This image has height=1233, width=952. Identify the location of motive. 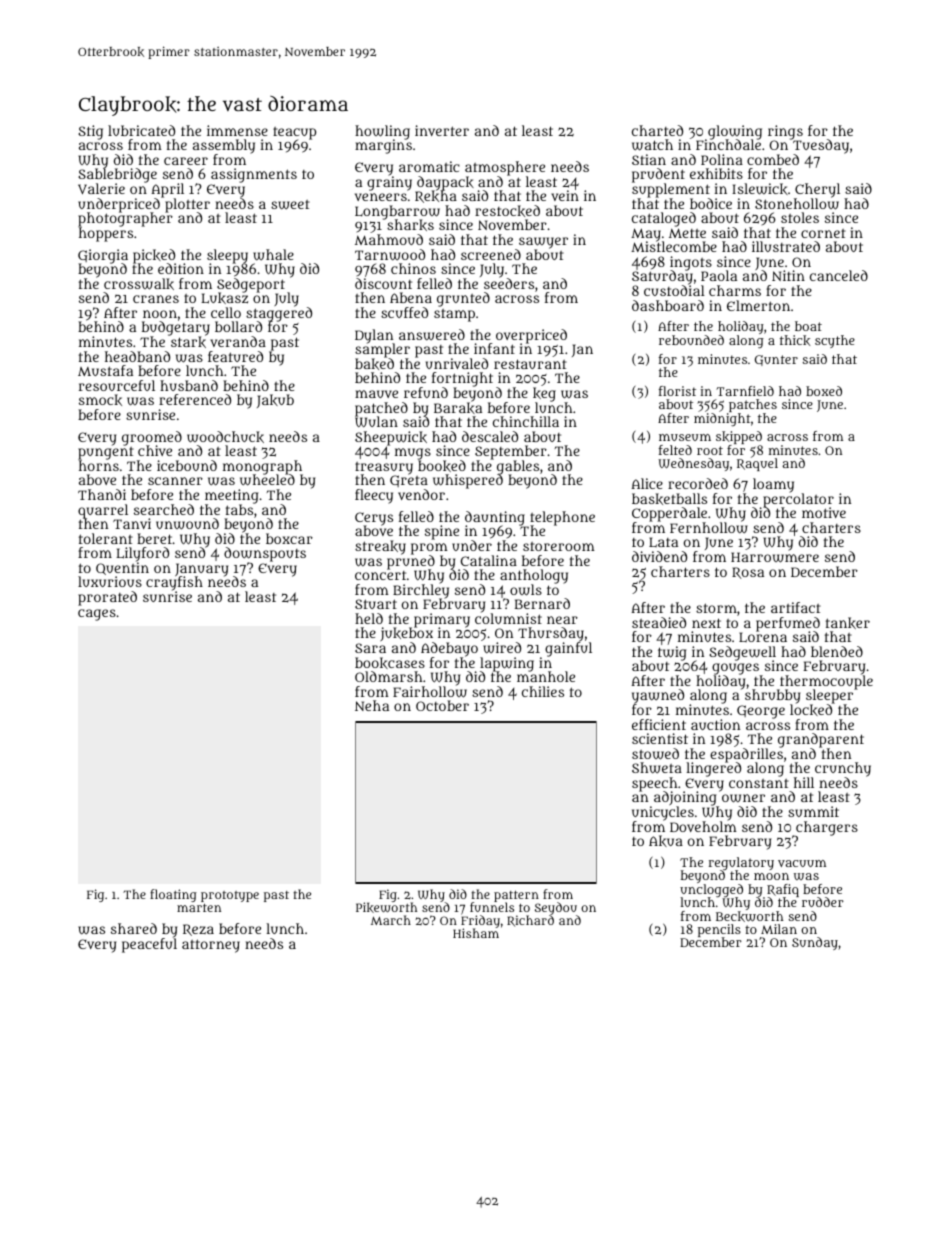
(824, 512).
